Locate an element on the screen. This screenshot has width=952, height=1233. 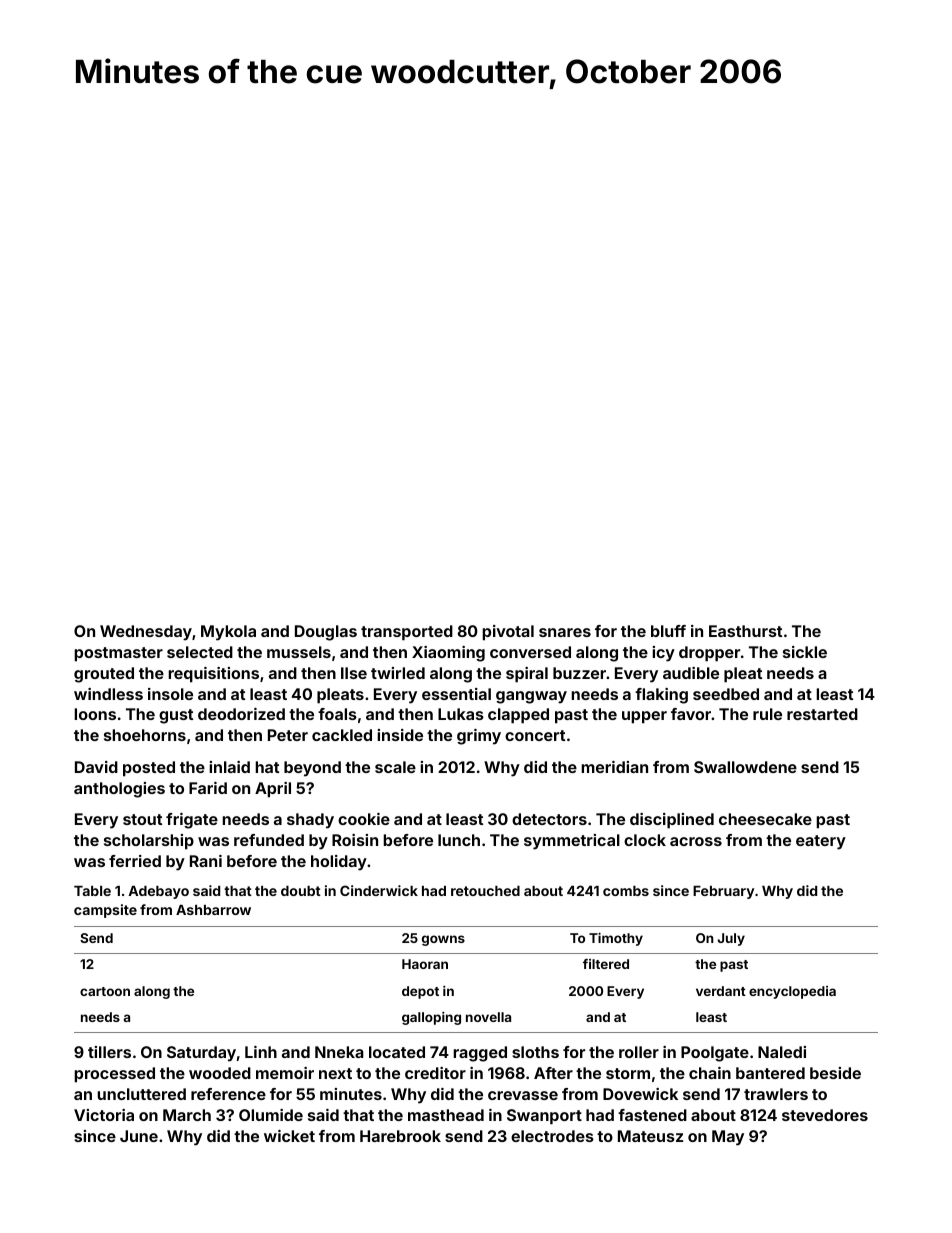
stevedores is located at coordinates (825, 1115).
